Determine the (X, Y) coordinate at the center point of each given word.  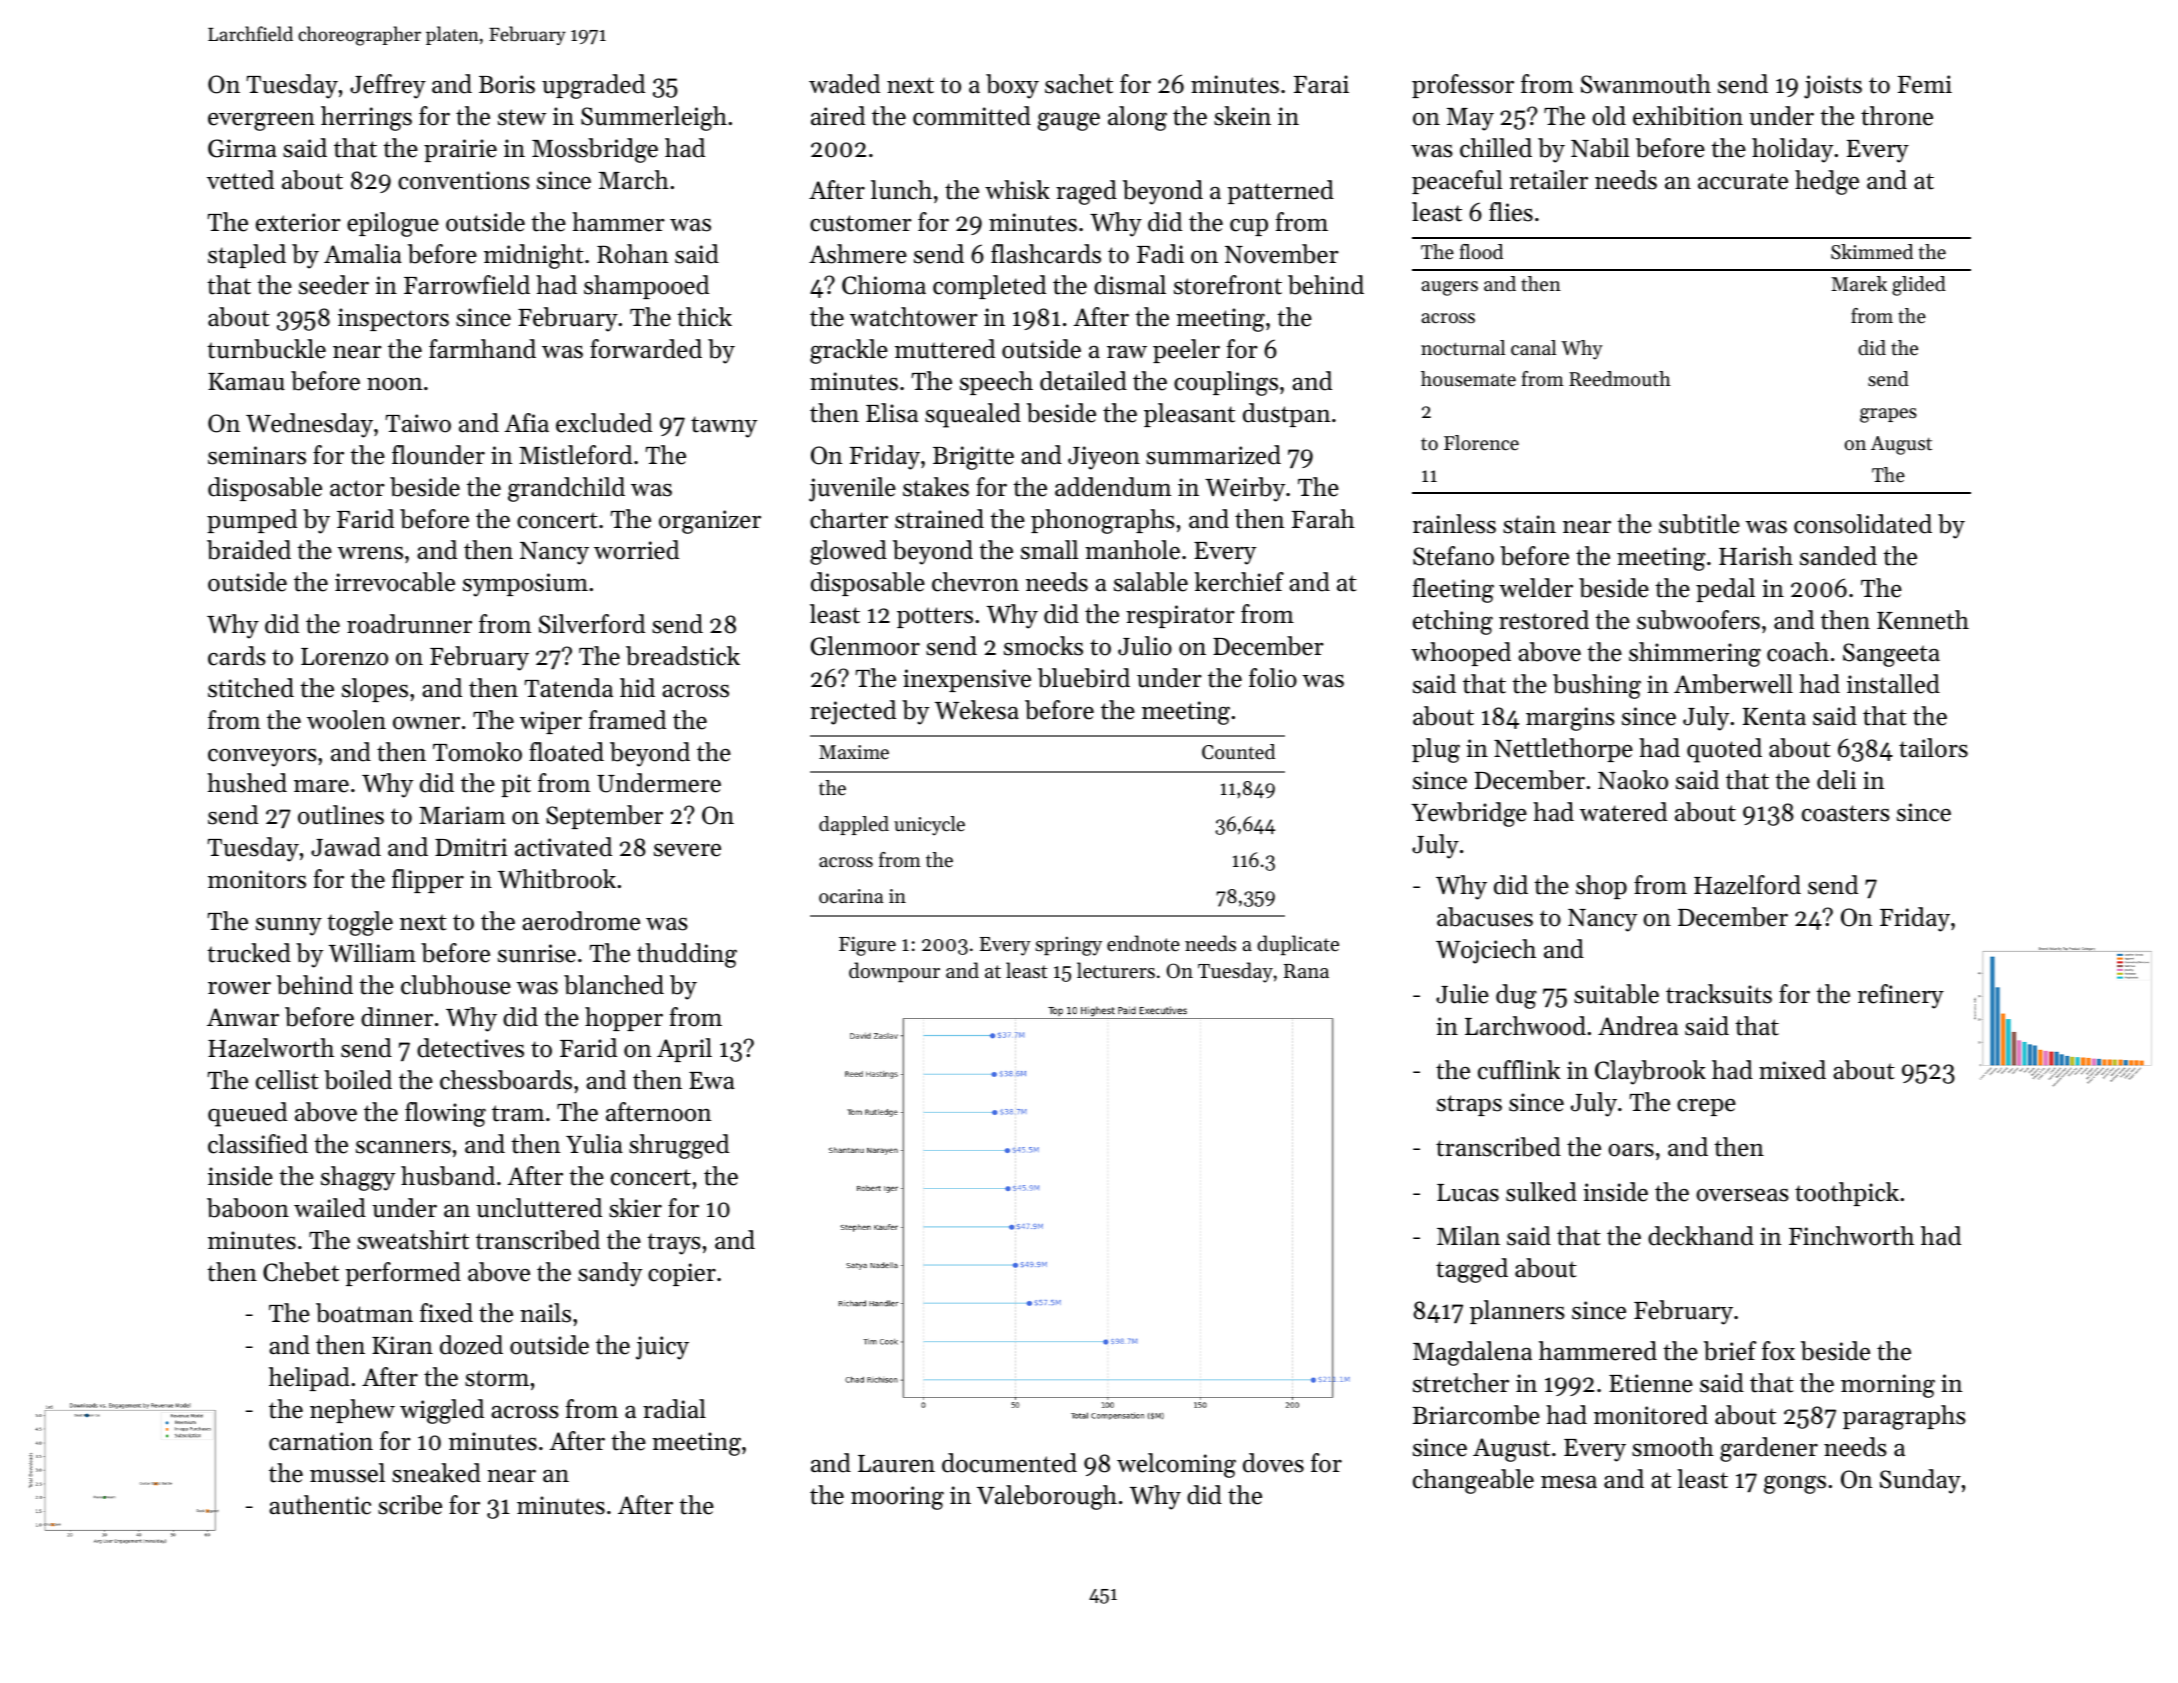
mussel (347, 1473)
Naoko (1633, 780)
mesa (1569, 1482)
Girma (242, 148)
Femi (1925, 84)
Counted (1238, 752)
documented (1009, 1463)
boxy (1012, 86)
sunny (289, 927)
